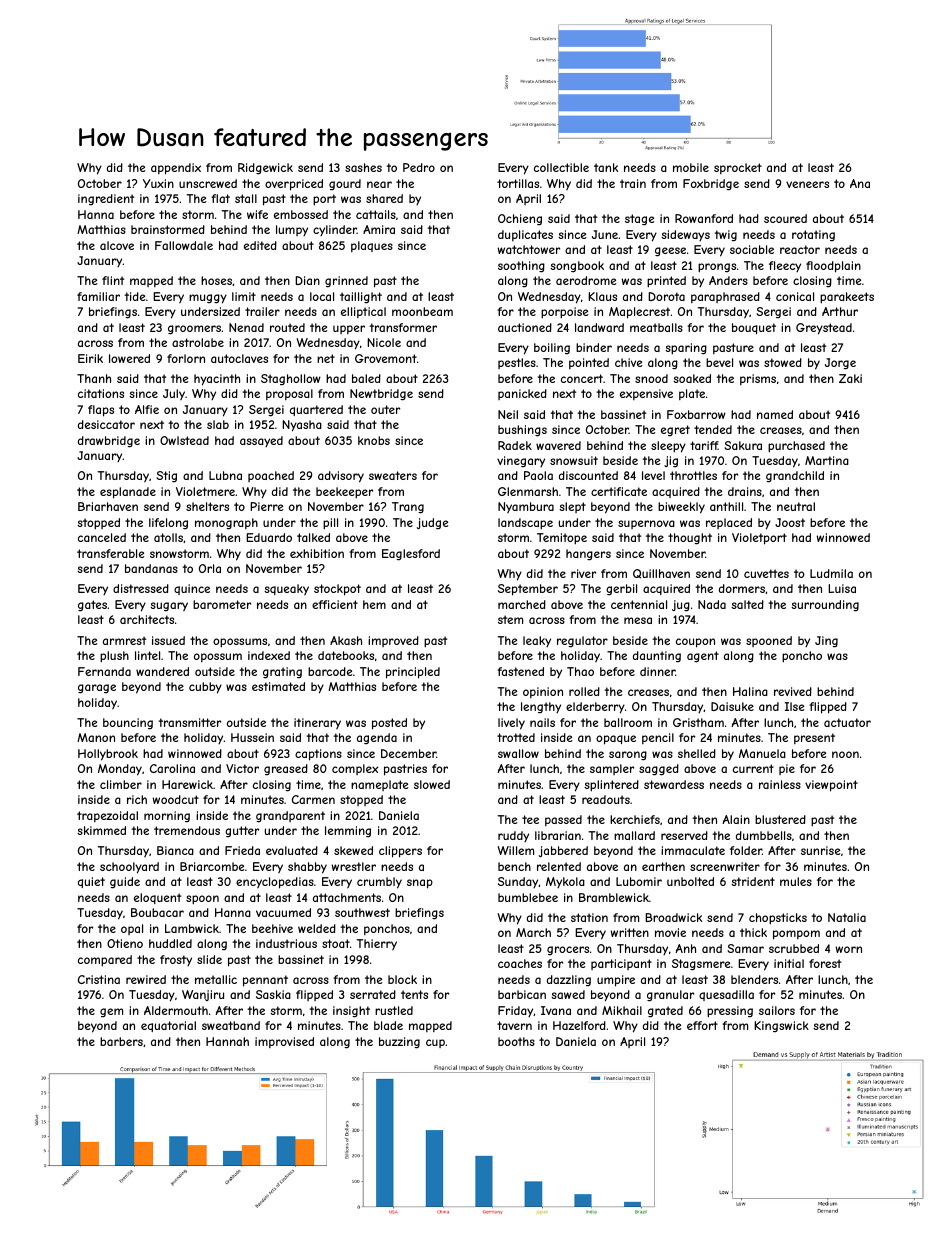 The height and width of the page is (1233, 952). What do you see at coordinates (690, 539) in the page?
I see `thought` at bounding box center [690, 539].
